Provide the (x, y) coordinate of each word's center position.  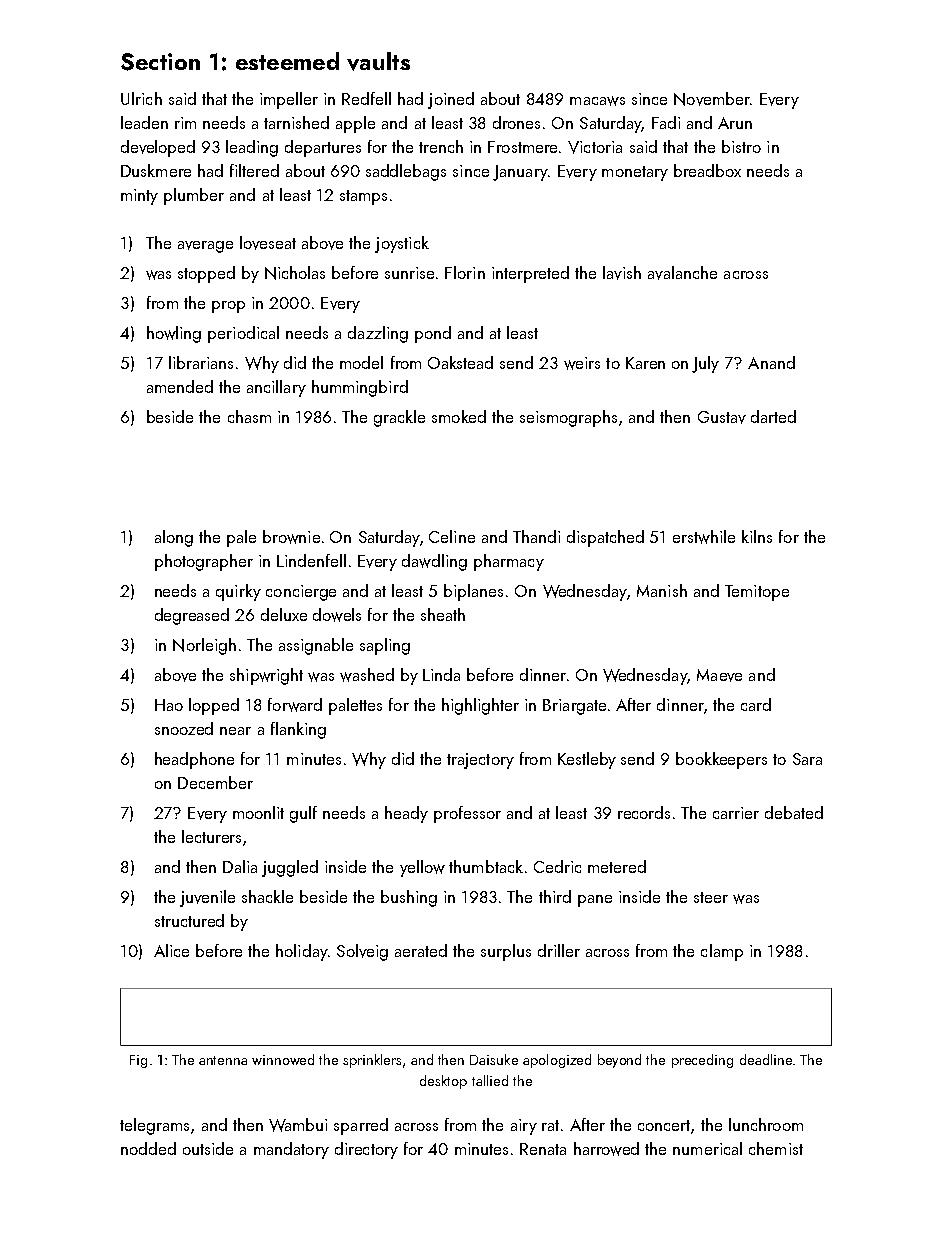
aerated (421, 950)
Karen (645, 363)
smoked (459, 416)
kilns (757, 536)
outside (208, 1148)
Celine (452, 536)
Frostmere (522, 147)
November (712, 99)
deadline (766, 1059)
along (174, 538)
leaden (144, 122)
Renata (543, 1149)
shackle (267, 896)
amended (180, 386)
